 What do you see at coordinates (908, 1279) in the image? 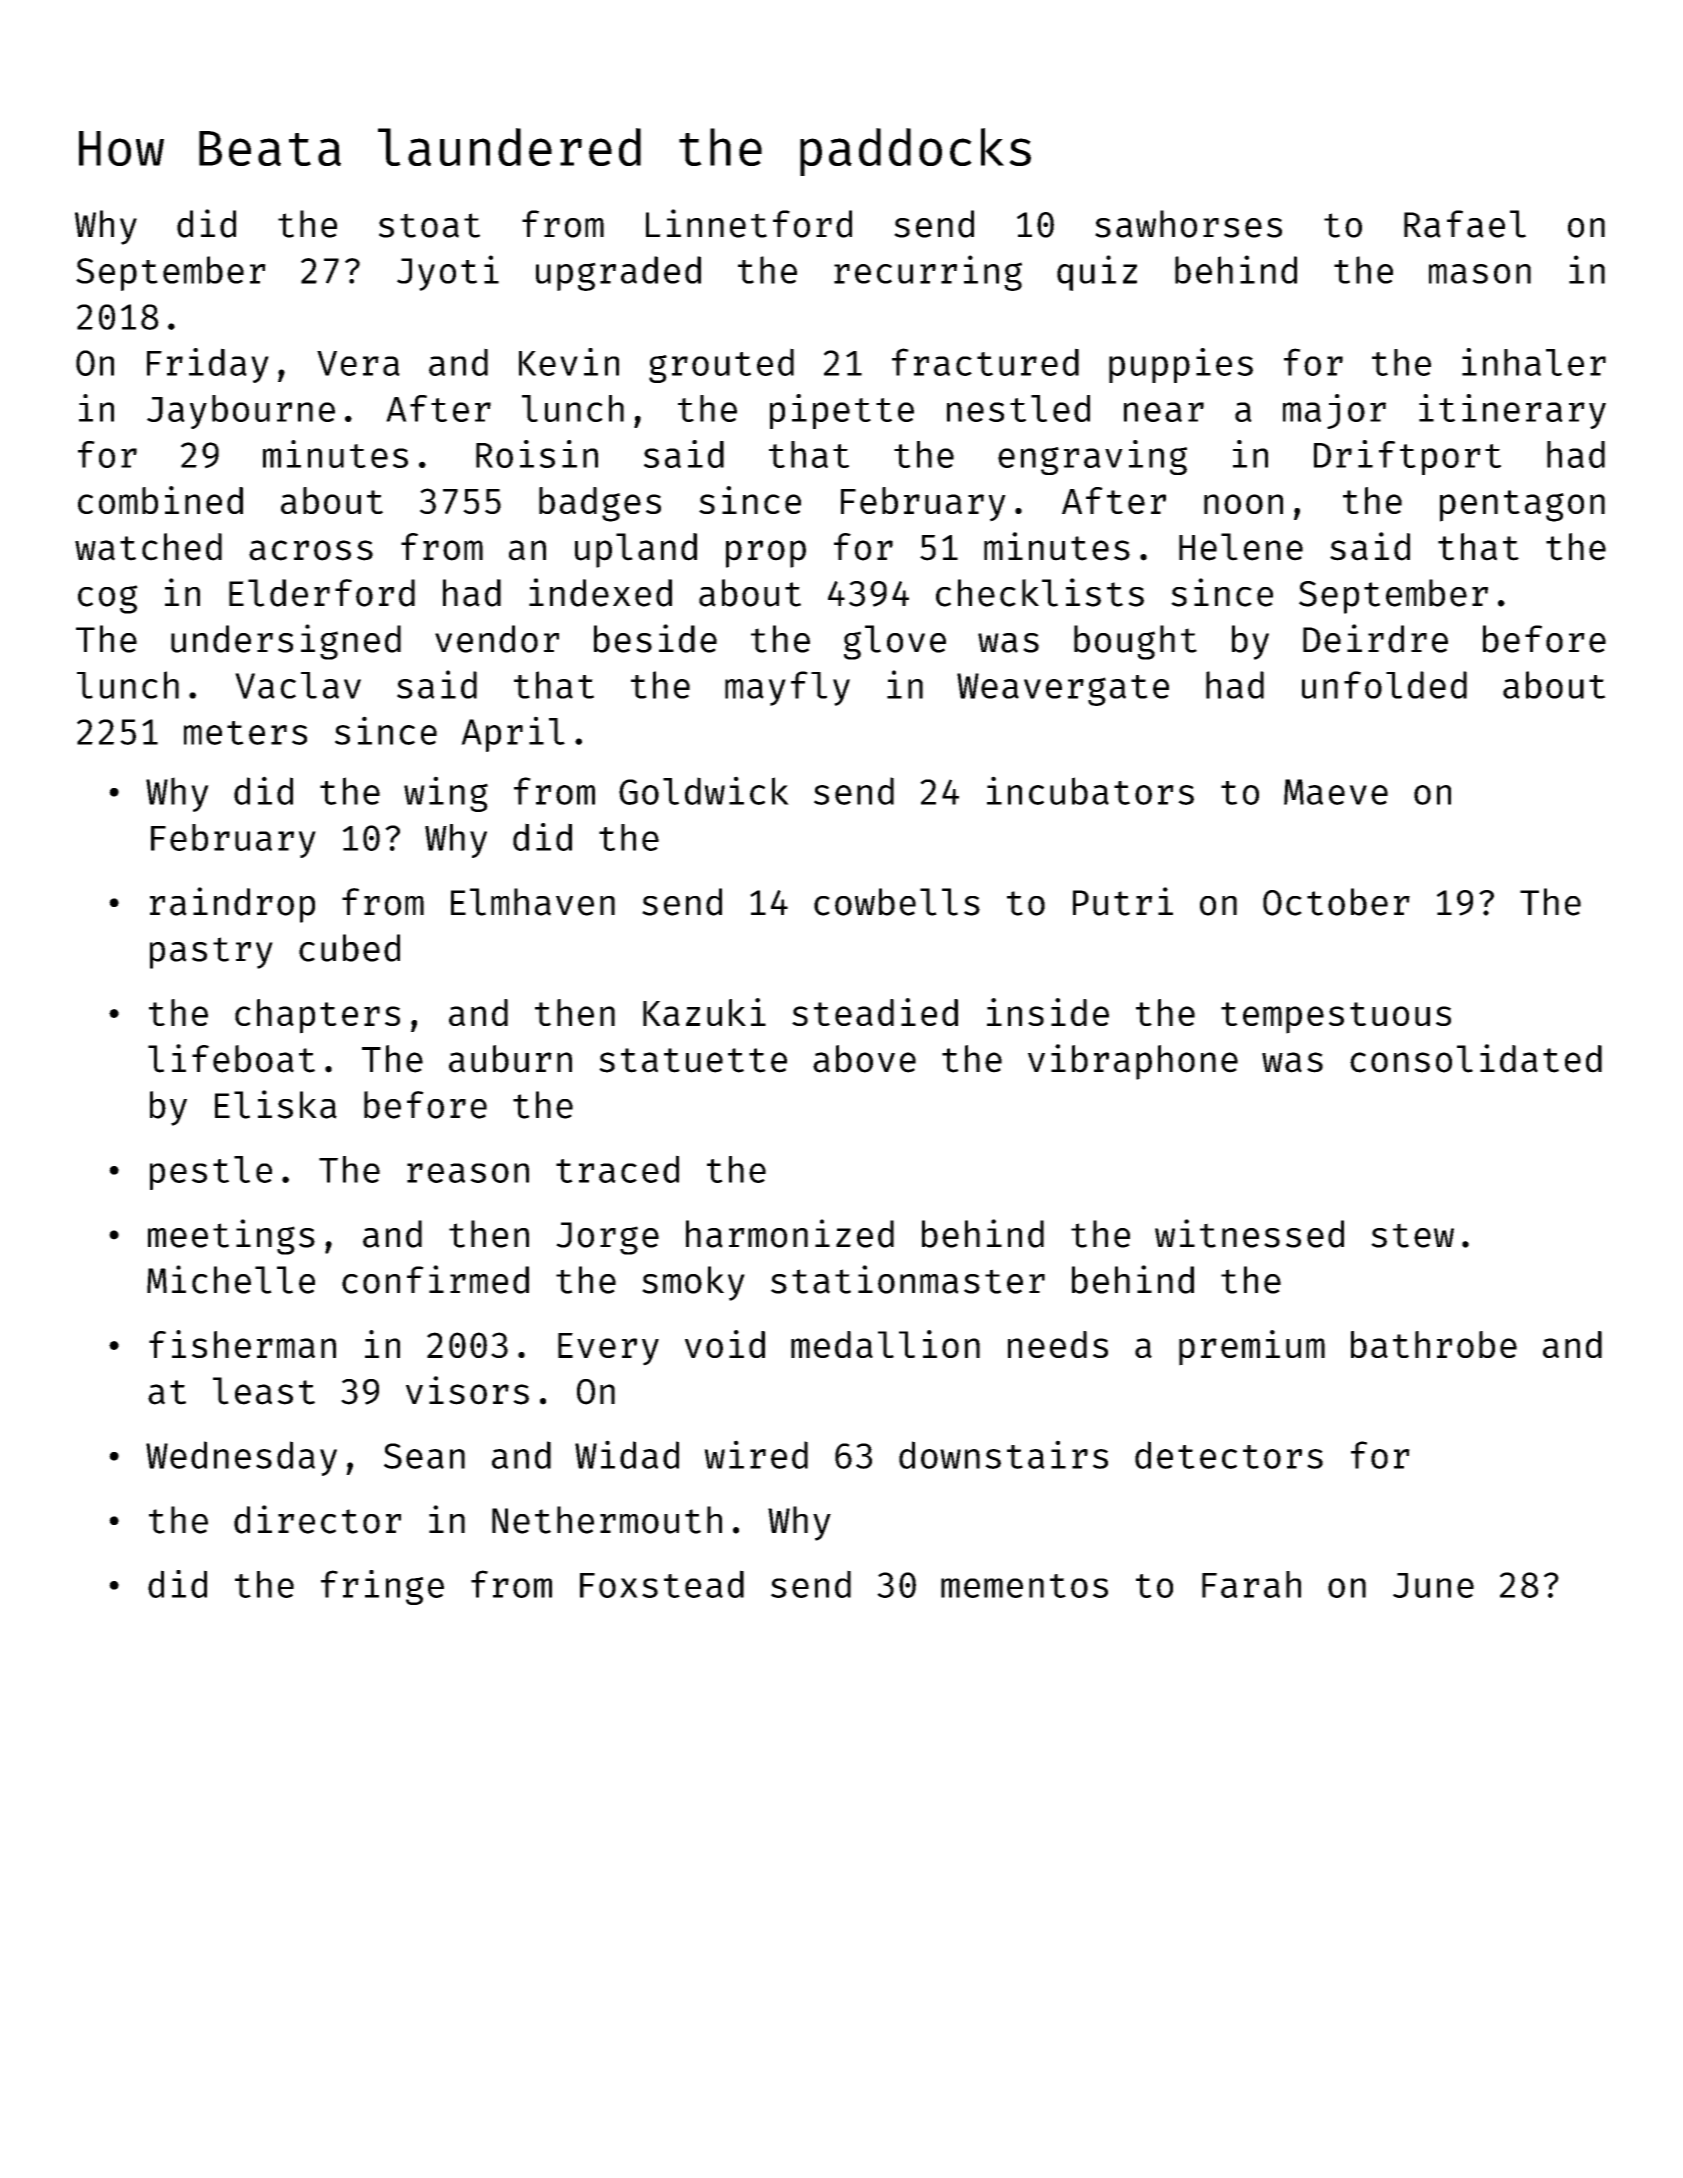
I see `stationmaster` at bounding box center [908, 1279].
